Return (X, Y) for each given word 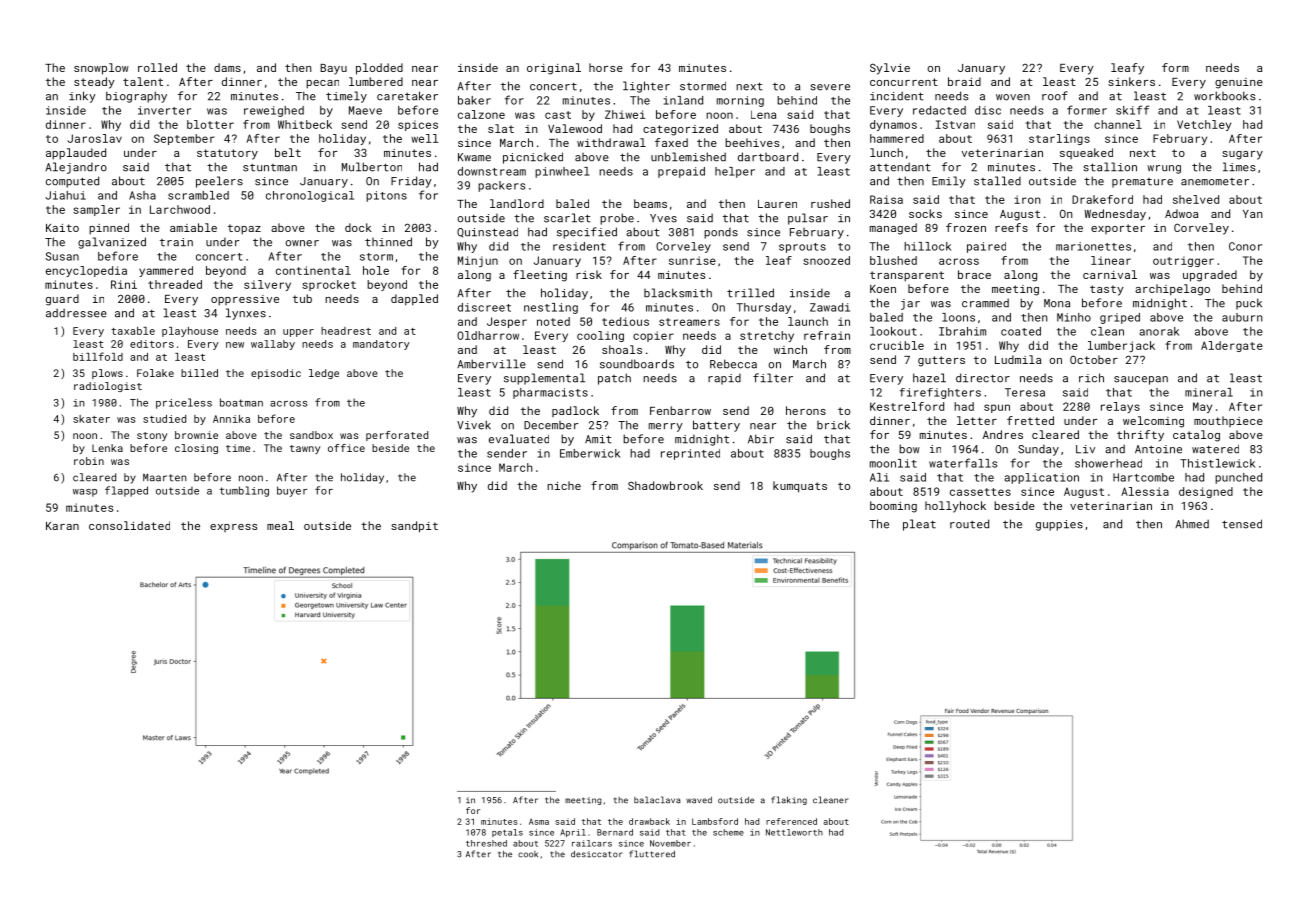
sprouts (802, 248)
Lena (763, 114)
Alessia (1145, 491)
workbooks (1224, 96)
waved (699, 800)
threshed (486, 843)
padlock (575, 411)
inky (82, 97)
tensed (1242, 524)
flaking (789, 800)
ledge (324, 374)
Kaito (62, 228)
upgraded (1210, 276)
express (233, 528)
